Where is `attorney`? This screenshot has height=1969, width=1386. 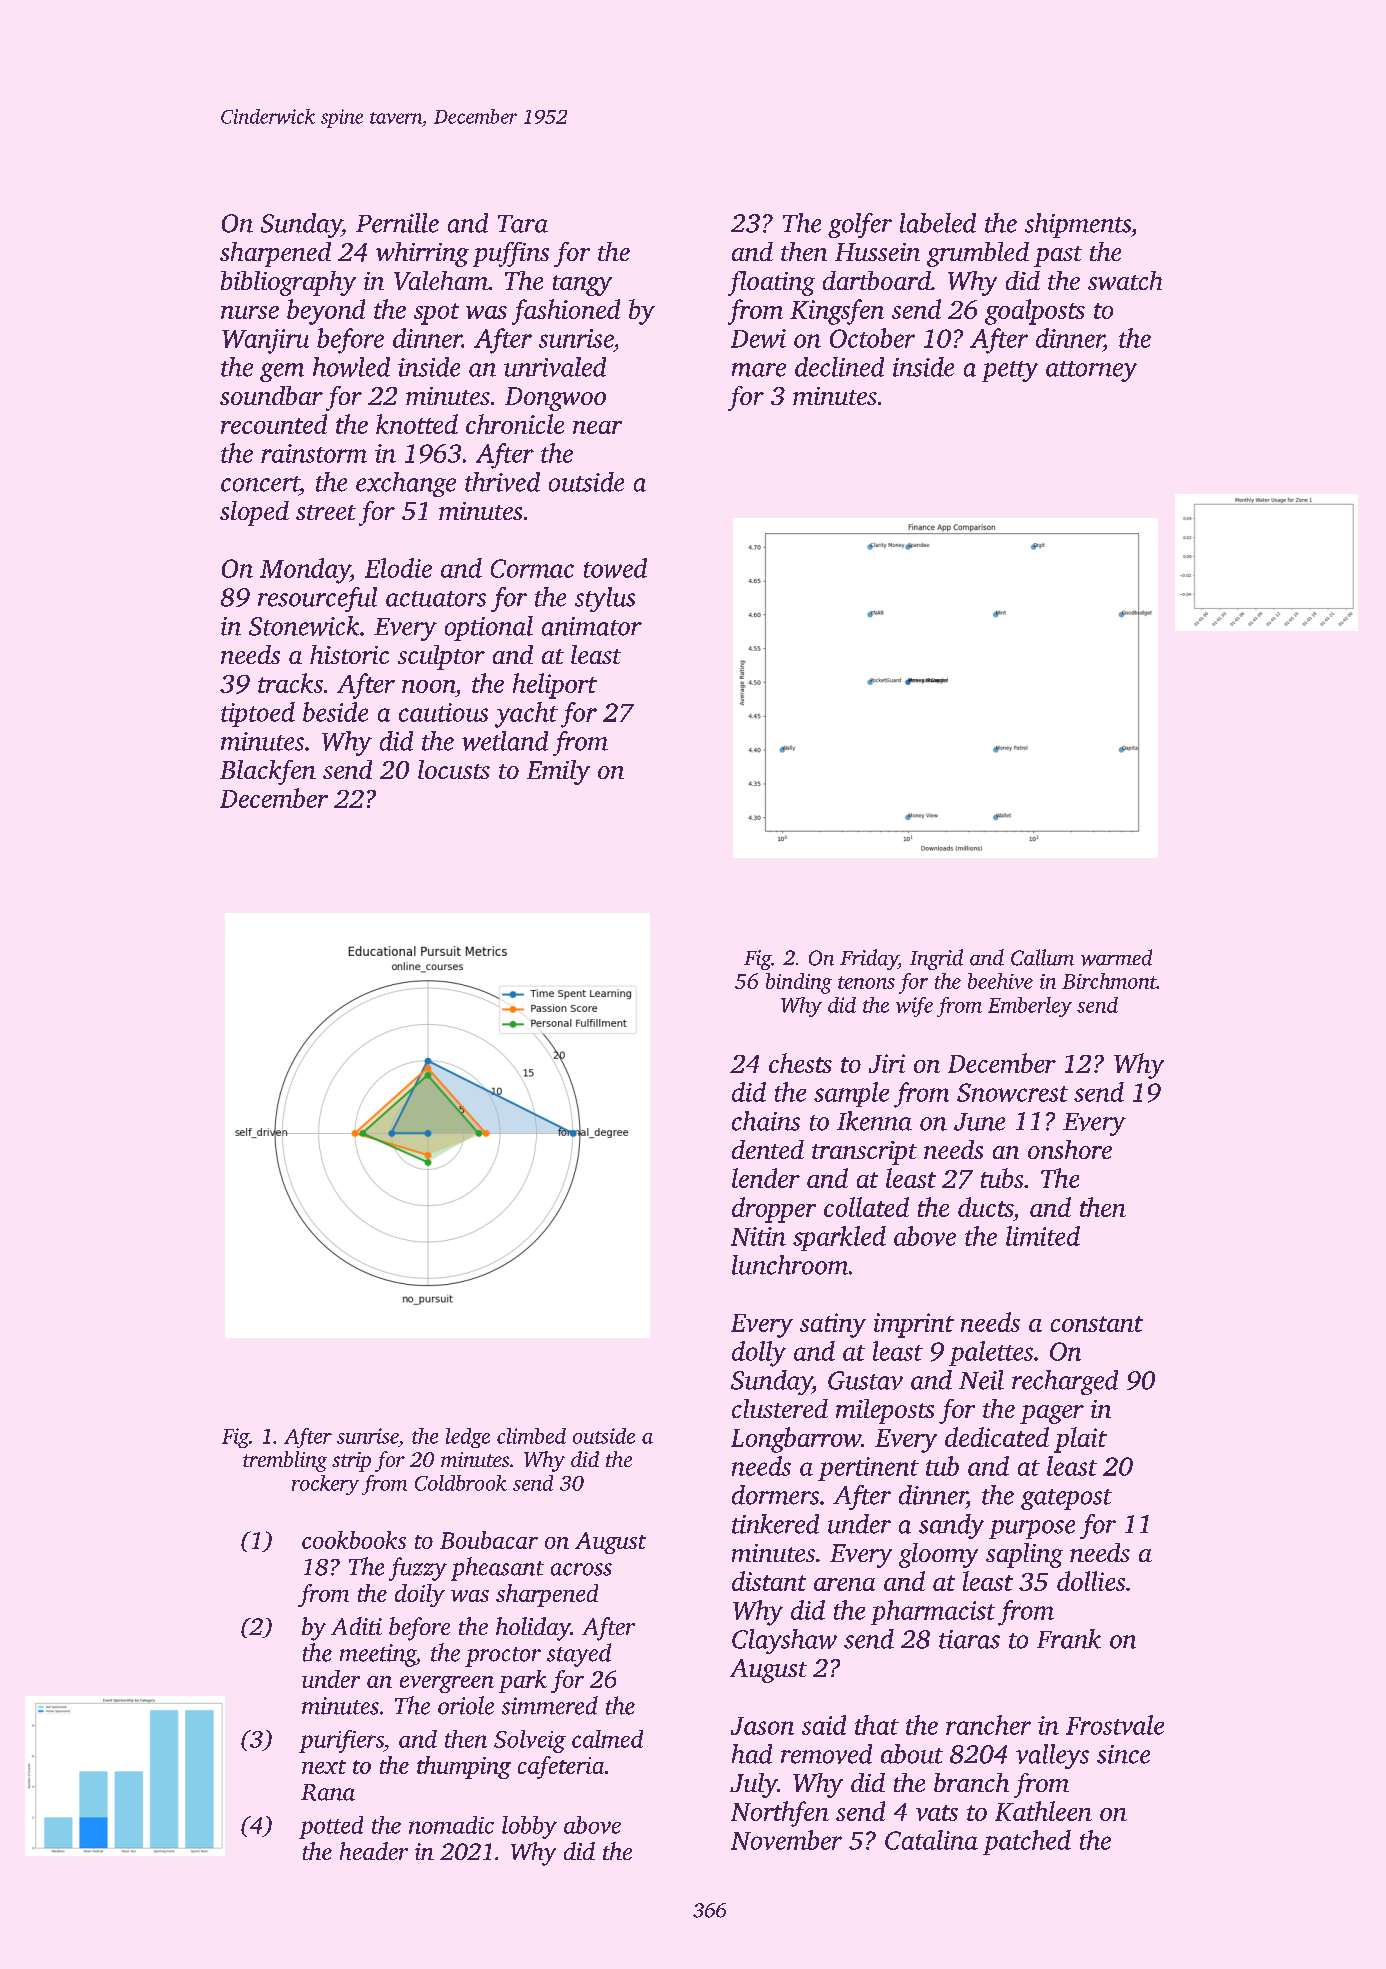 attorney is located at coordinates (1091, 371).
